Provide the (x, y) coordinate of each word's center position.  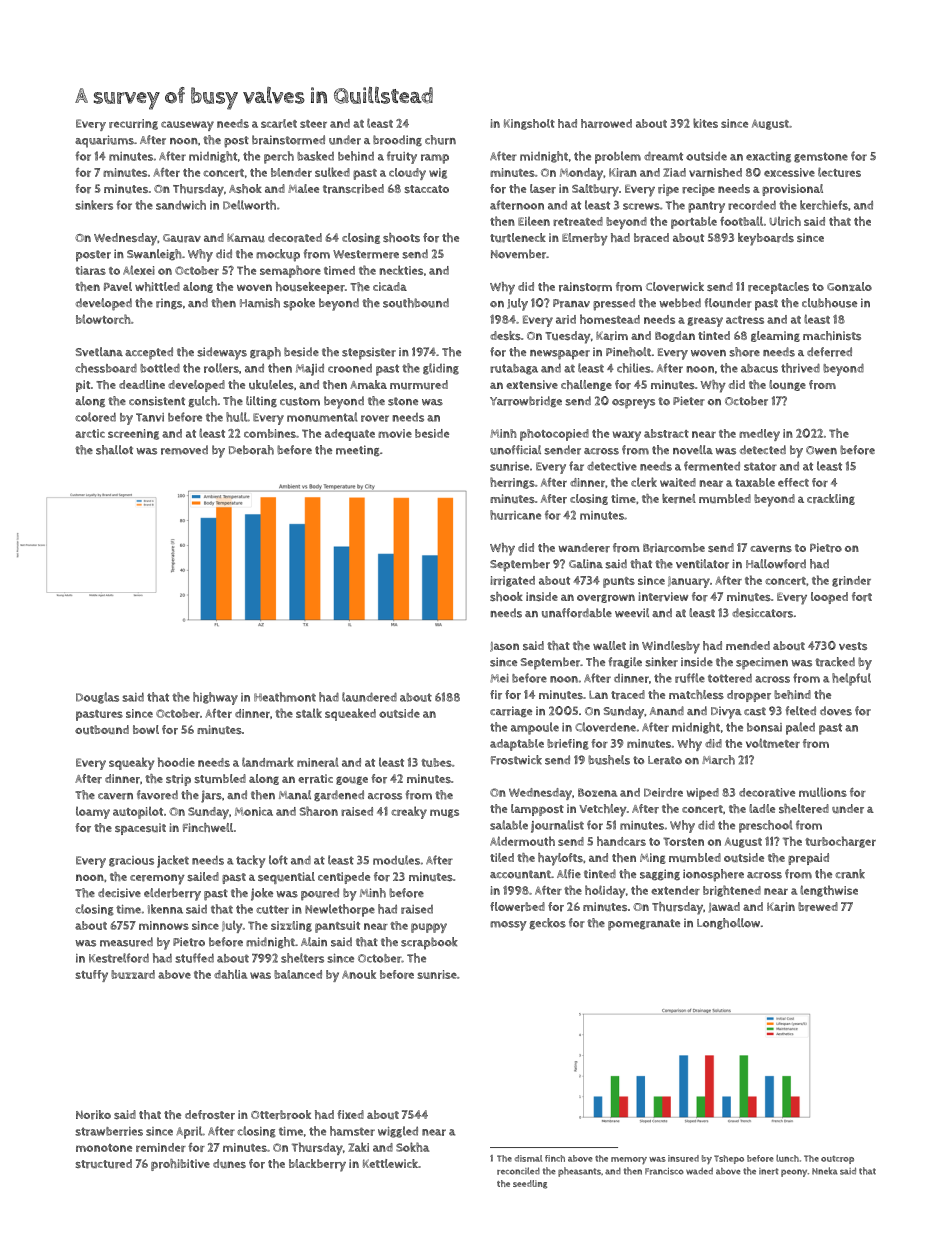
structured (103, 1164)
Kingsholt (529, 124)
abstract (666, 433)
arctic (90, 433)
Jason (504, 647)
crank (850, 874)
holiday (605, 891)
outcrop (837, 1160)
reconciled (518, 1171)
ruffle (690, 678)
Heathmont (285, 697)
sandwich (181, 205)
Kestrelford (119, 958)
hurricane (515, 515)
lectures (839, 172)
